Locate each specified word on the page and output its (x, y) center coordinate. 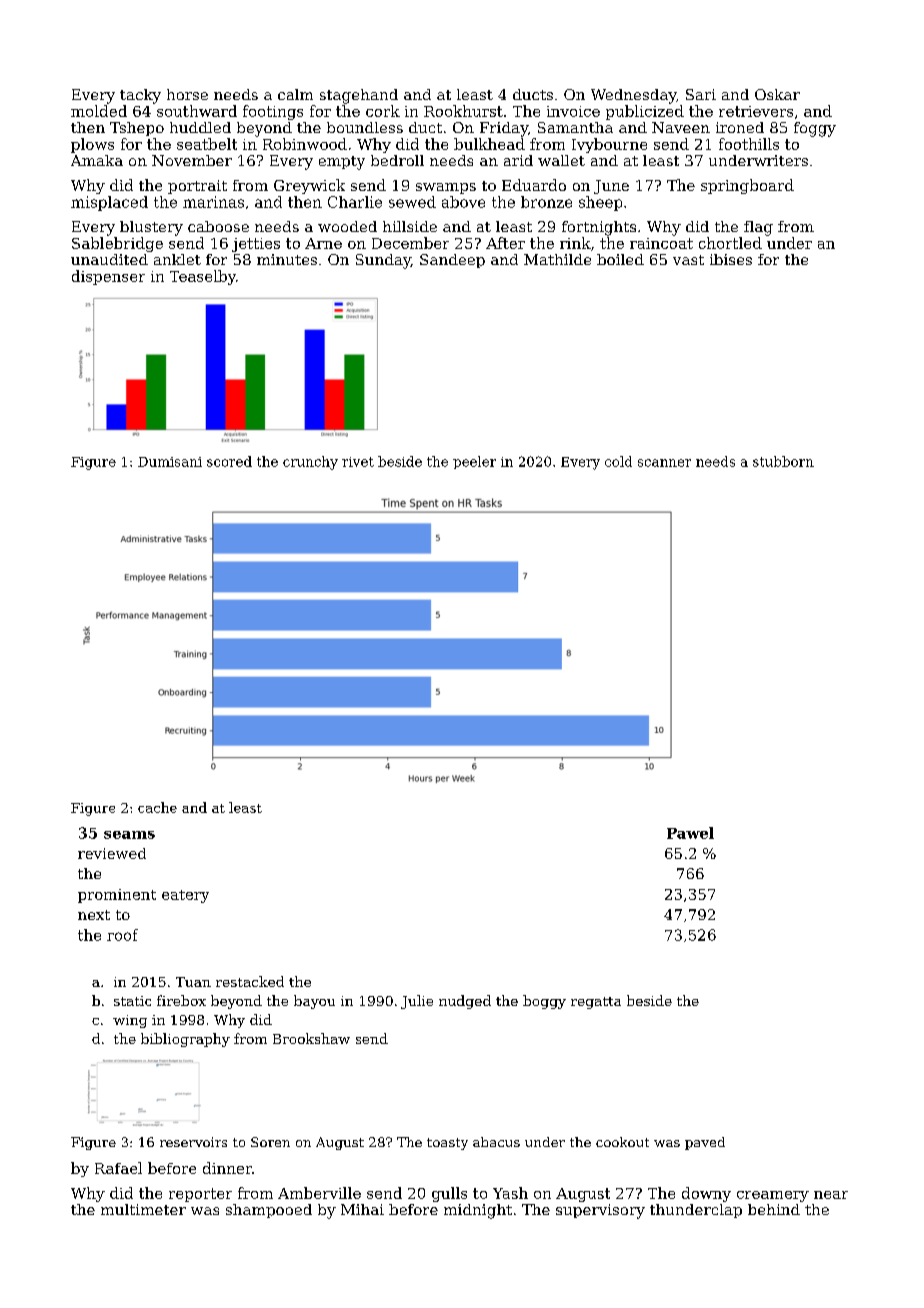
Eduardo (534, 185)
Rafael (118, 1168)
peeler (474, 462)
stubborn (783, 461)
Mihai (362, 1209)
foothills (749, 144)
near (831, 1195)
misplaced (109, 203)
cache (157, 807)
